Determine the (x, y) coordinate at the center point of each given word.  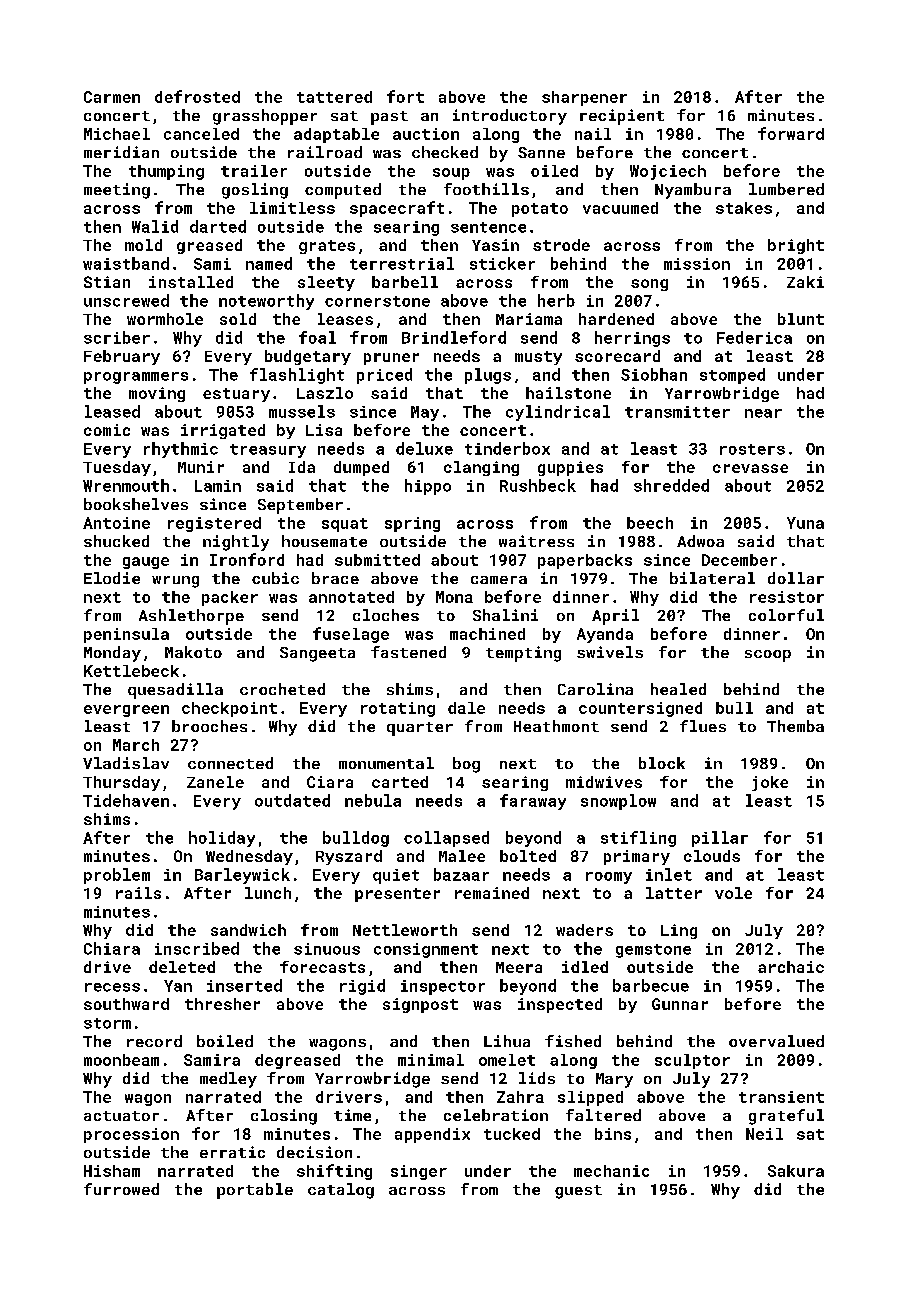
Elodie (112, 578)
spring (412, 524)
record (154, 1041)
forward (791, 133)
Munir (201, 467)
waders (584, 930)
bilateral (712, 578)
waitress (536, 541)
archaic (791, 967)
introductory (510, 117)
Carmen (112, 97)
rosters (752, 449)
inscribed (197, 948)
